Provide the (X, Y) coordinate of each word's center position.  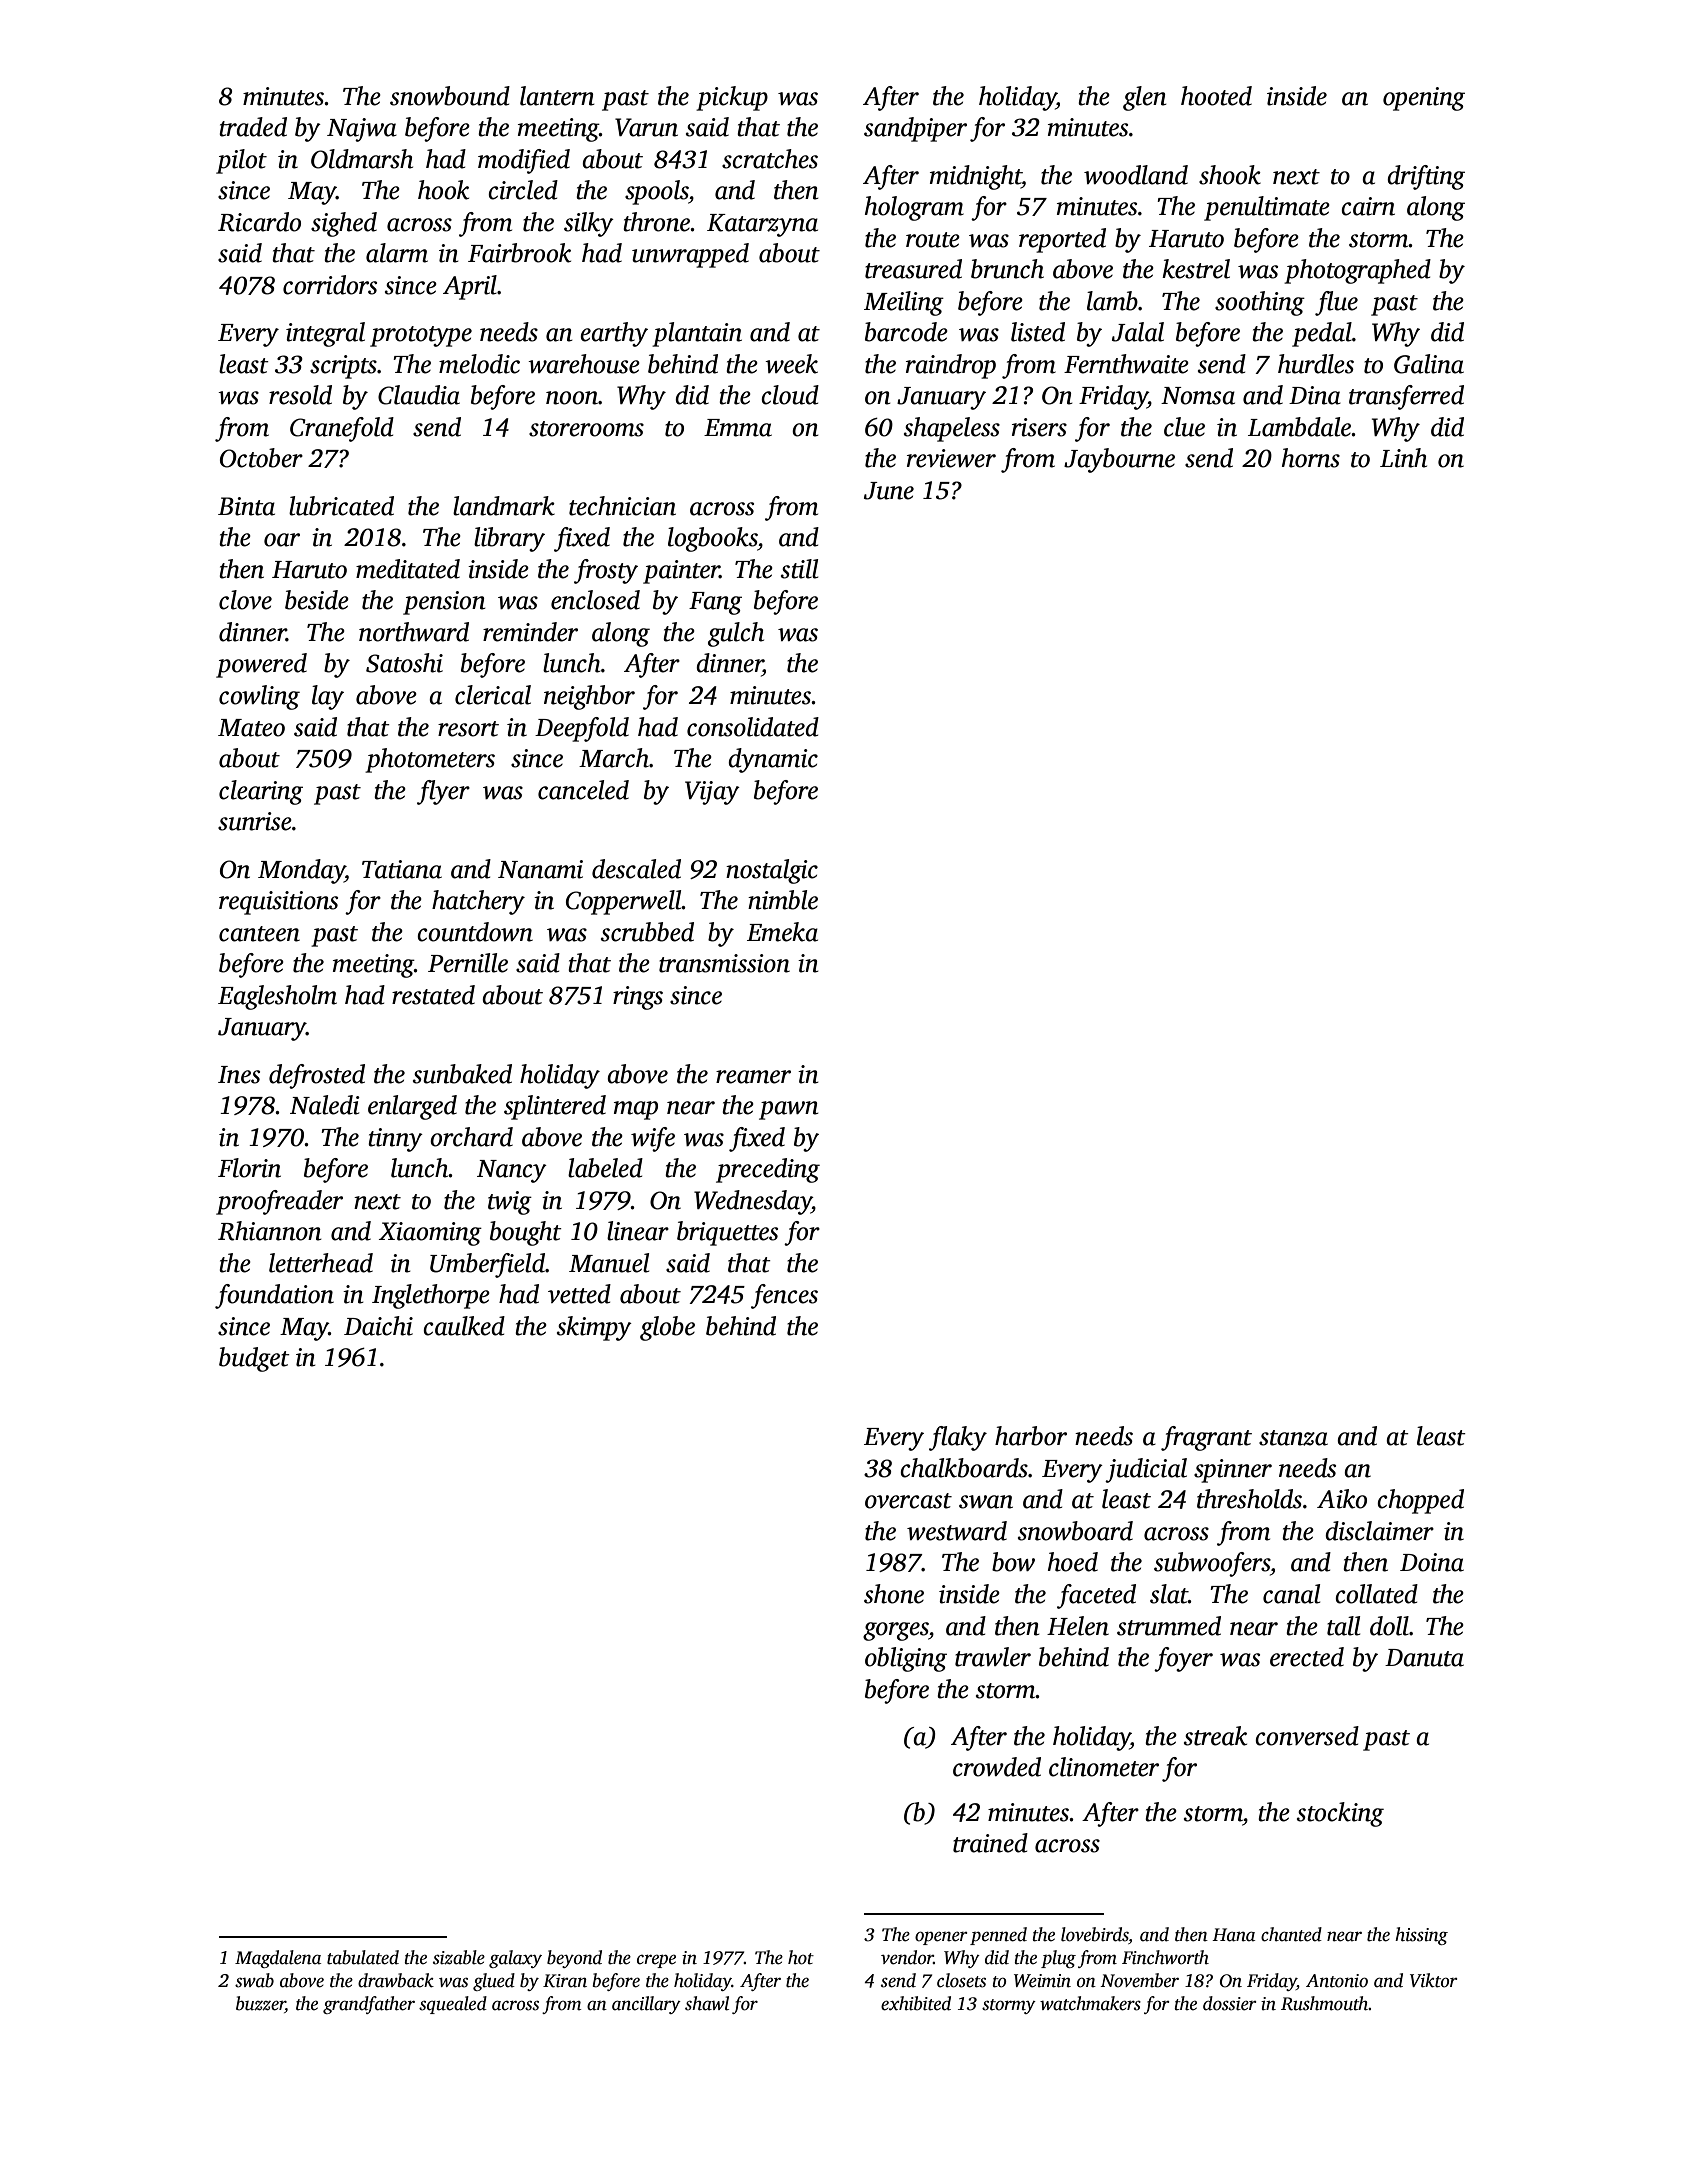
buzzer (260, 2004)
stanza (1293, 1438)
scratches (770, 159)
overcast (908, 1501)
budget (254, 1359)
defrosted (317, 1076)
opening (1424, 99)
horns (1311, 458)
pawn (789, 1110)
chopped (1420, 1501)
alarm (397, 253)
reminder (530, 632)
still (799, 569)
